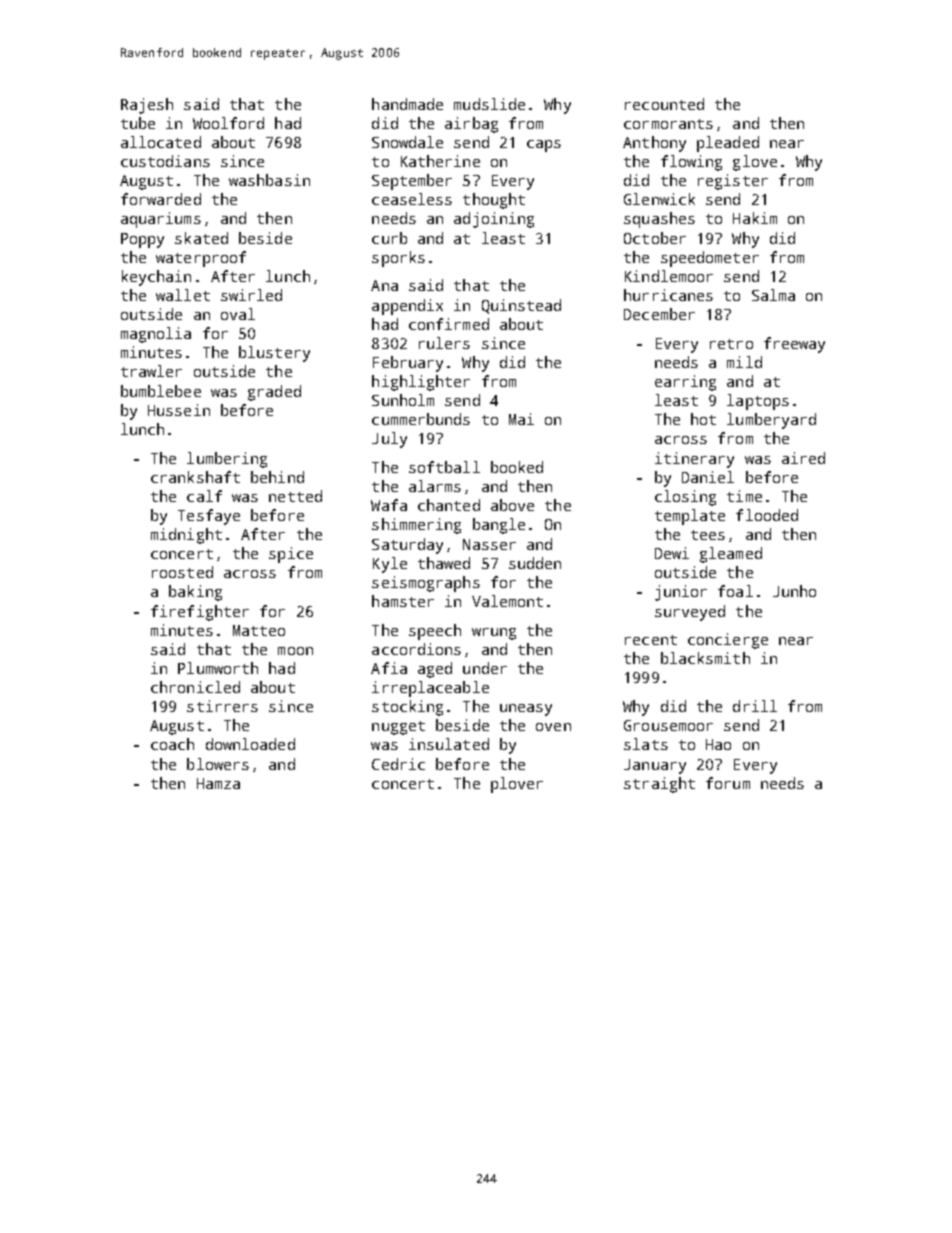 This screenshot has height=1233, width=952. I want to click on washbasin, so click(269, 180).
